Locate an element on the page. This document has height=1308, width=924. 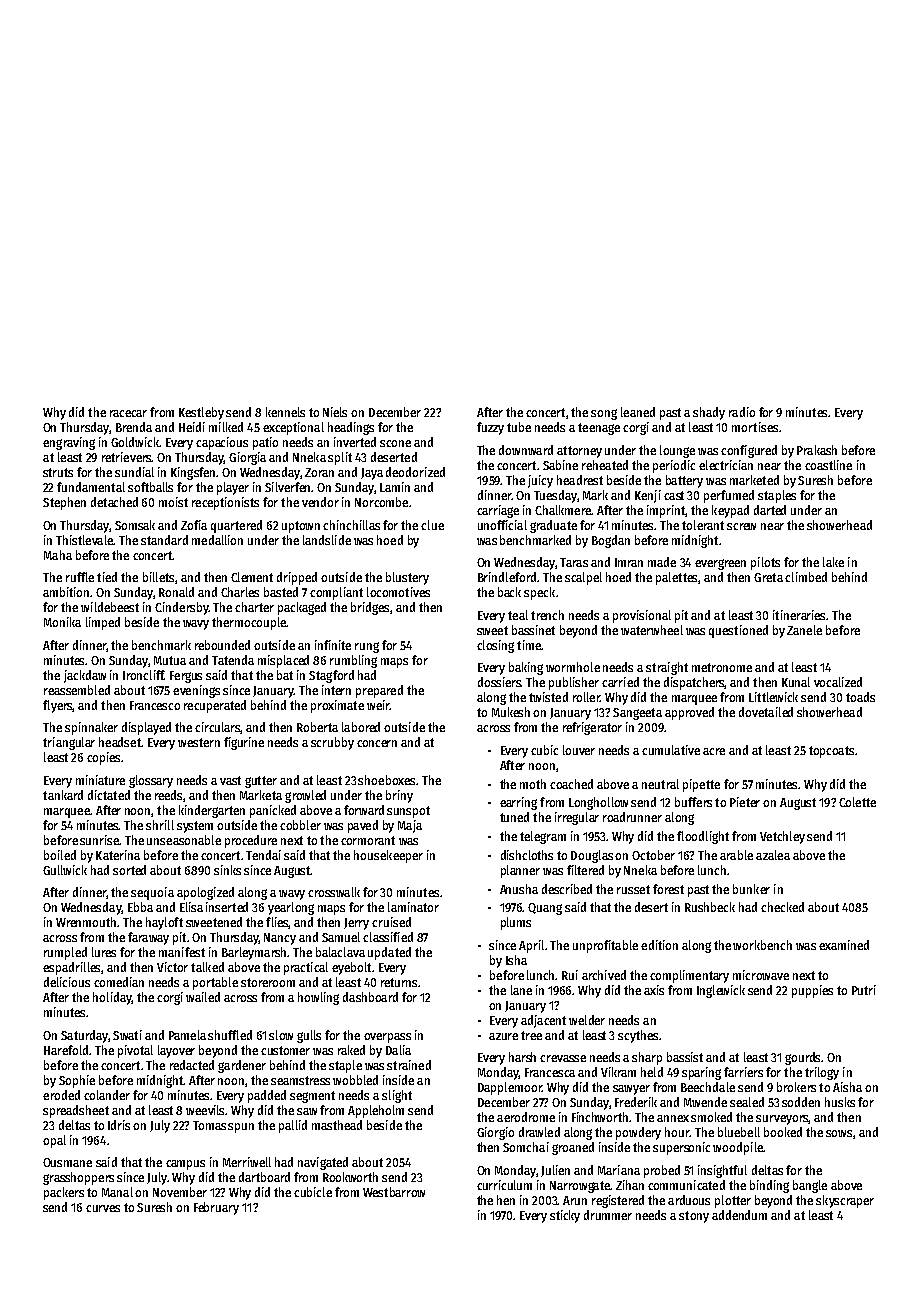
engraving is located at coordinates (69, 443).
